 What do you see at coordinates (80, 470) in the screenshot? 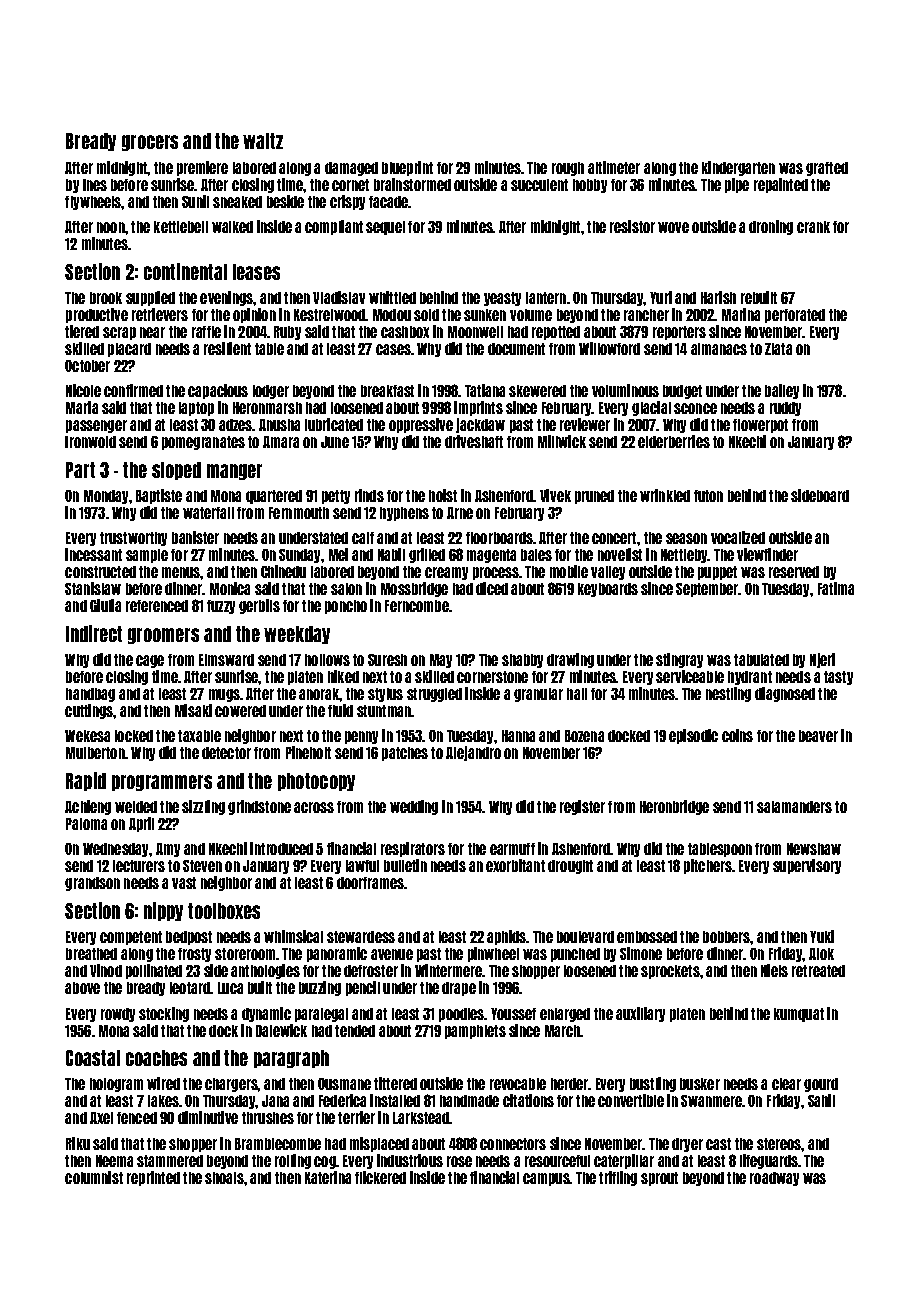
I see `Part` at bounding box center [80, 470].
